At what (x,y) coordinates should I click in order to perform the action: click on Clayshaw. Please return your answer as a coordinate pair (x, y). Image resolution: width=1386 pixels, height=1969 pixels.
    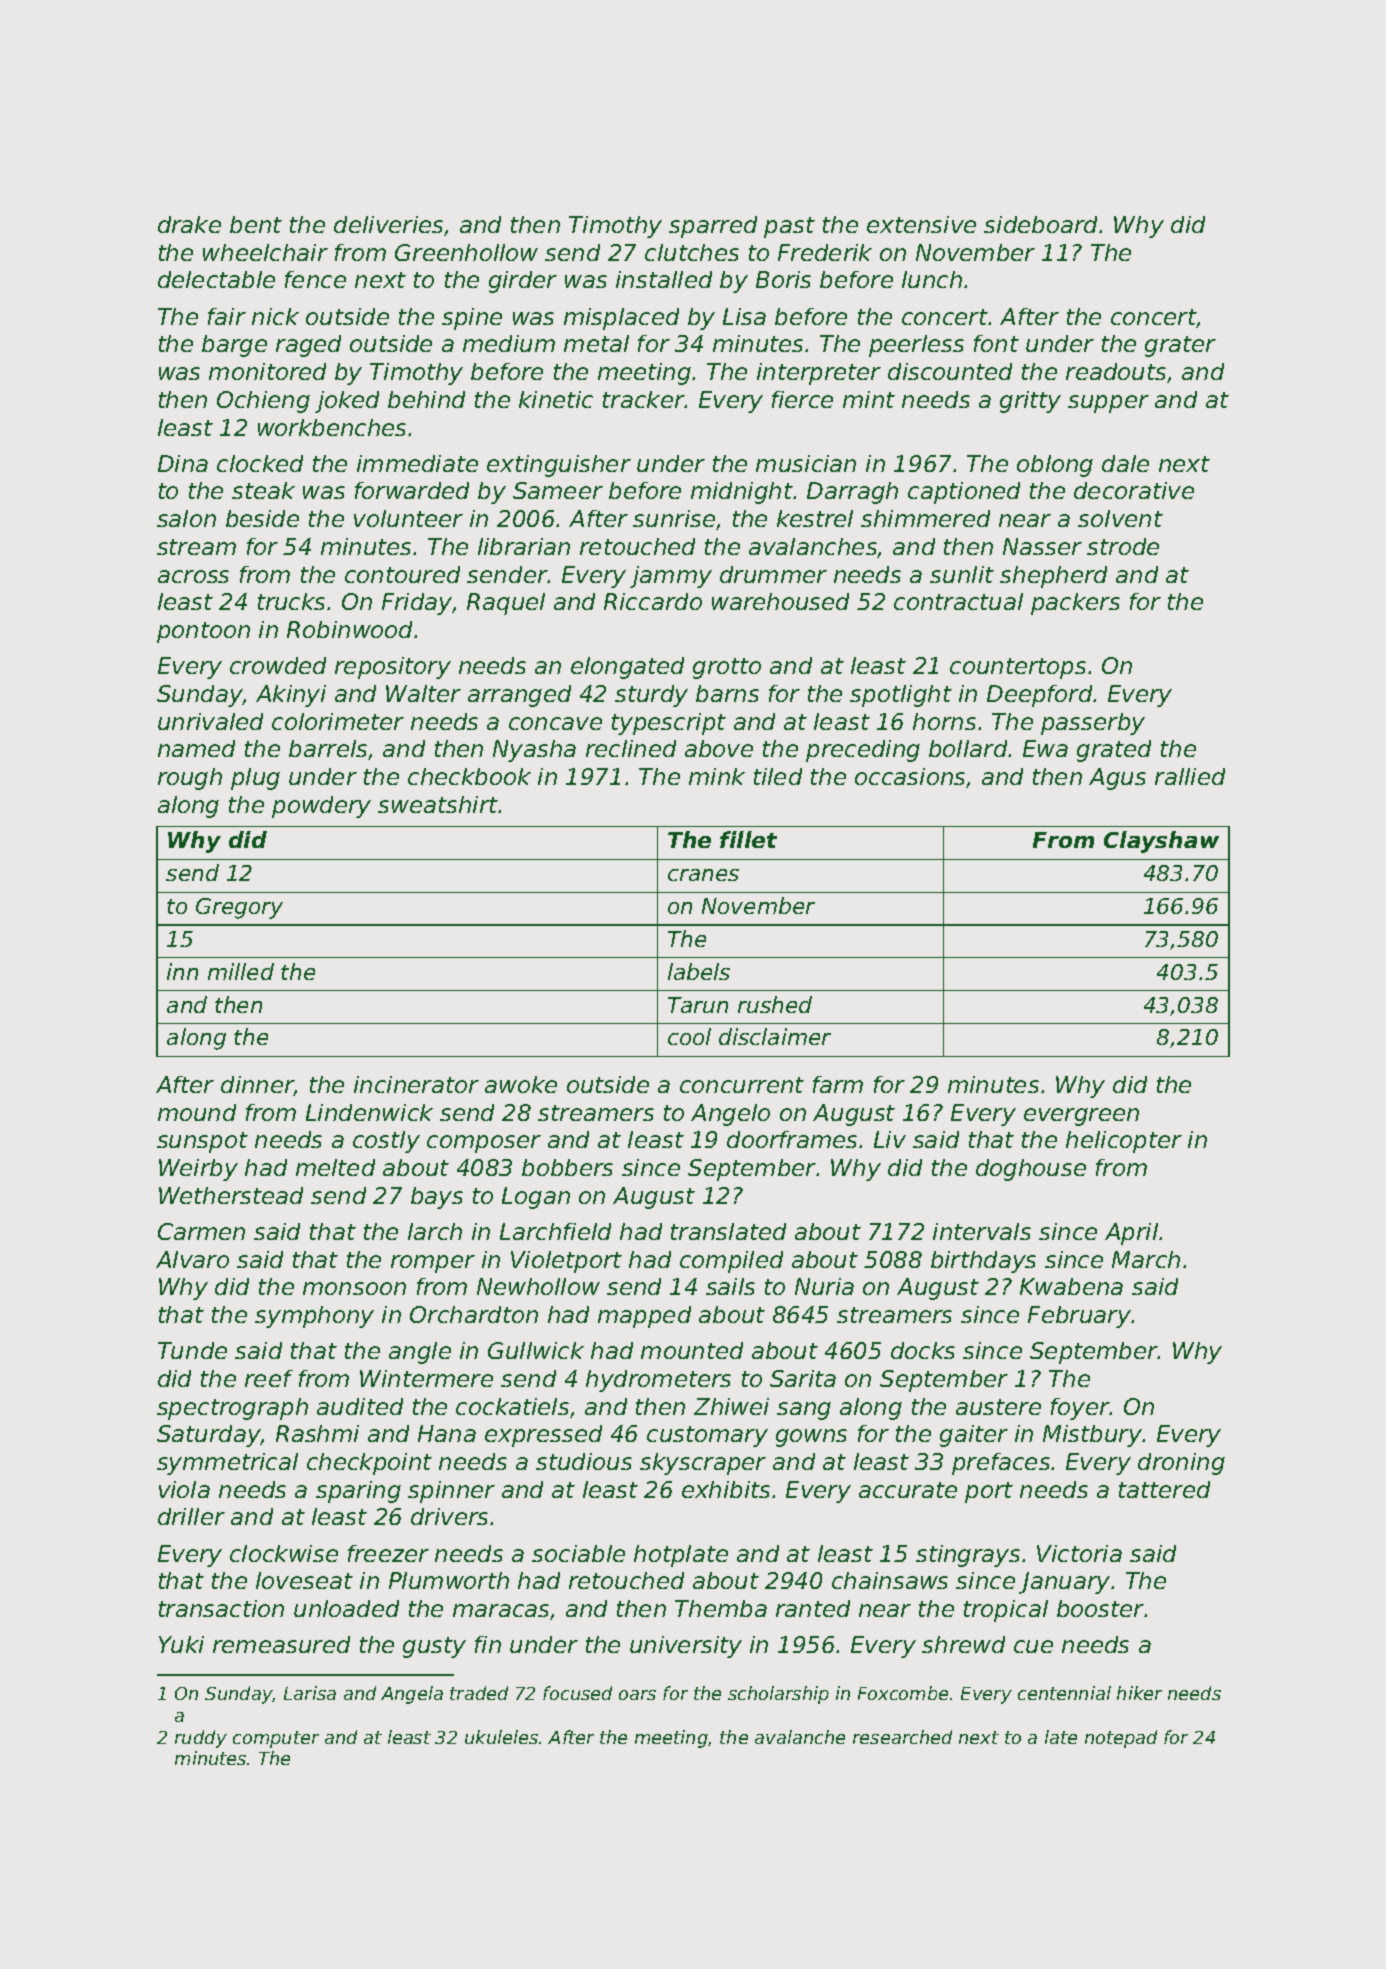
    Looking at the image, I should click on (1161, 842).
